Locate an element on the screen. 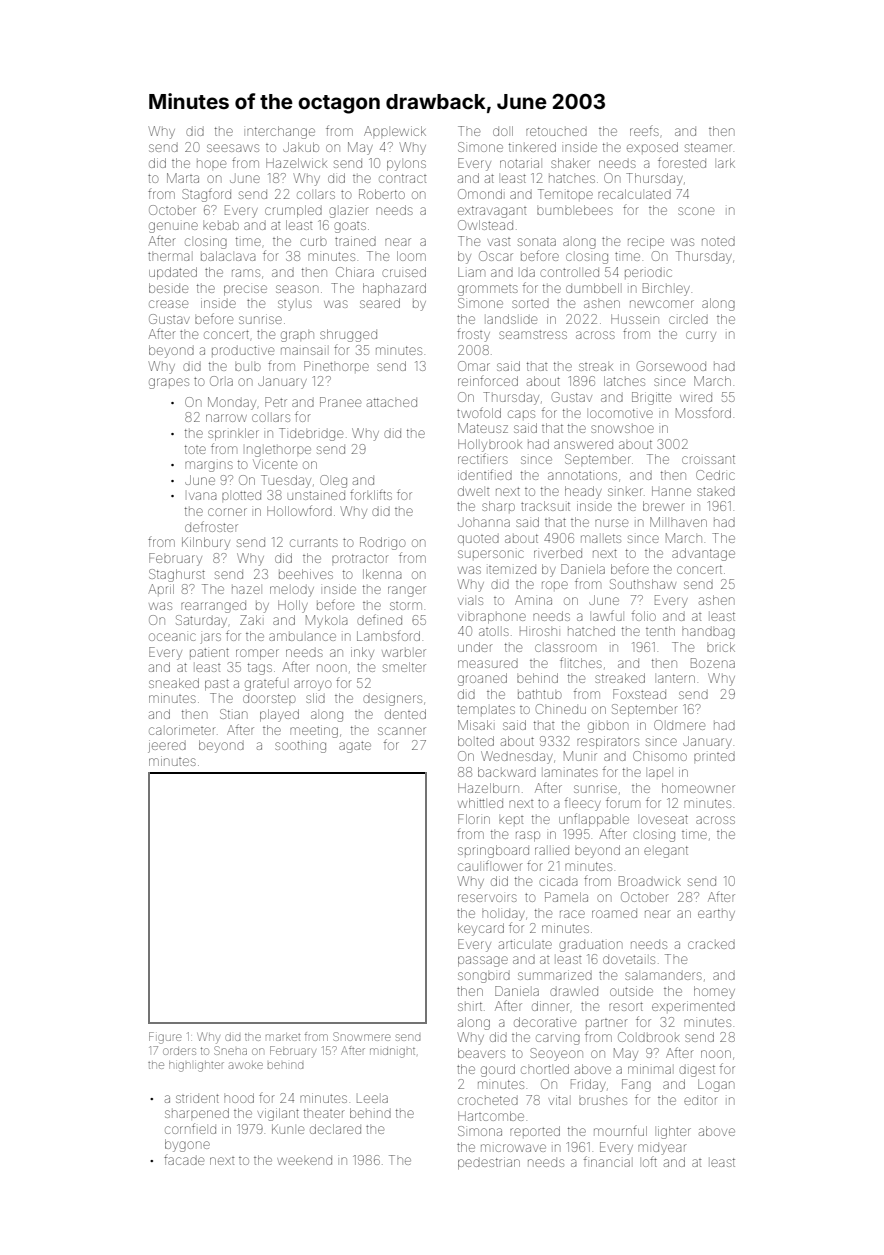 Image resolution: width=884 pixels, height=1255 pixels. doll is located at coordinates (503, 131).
